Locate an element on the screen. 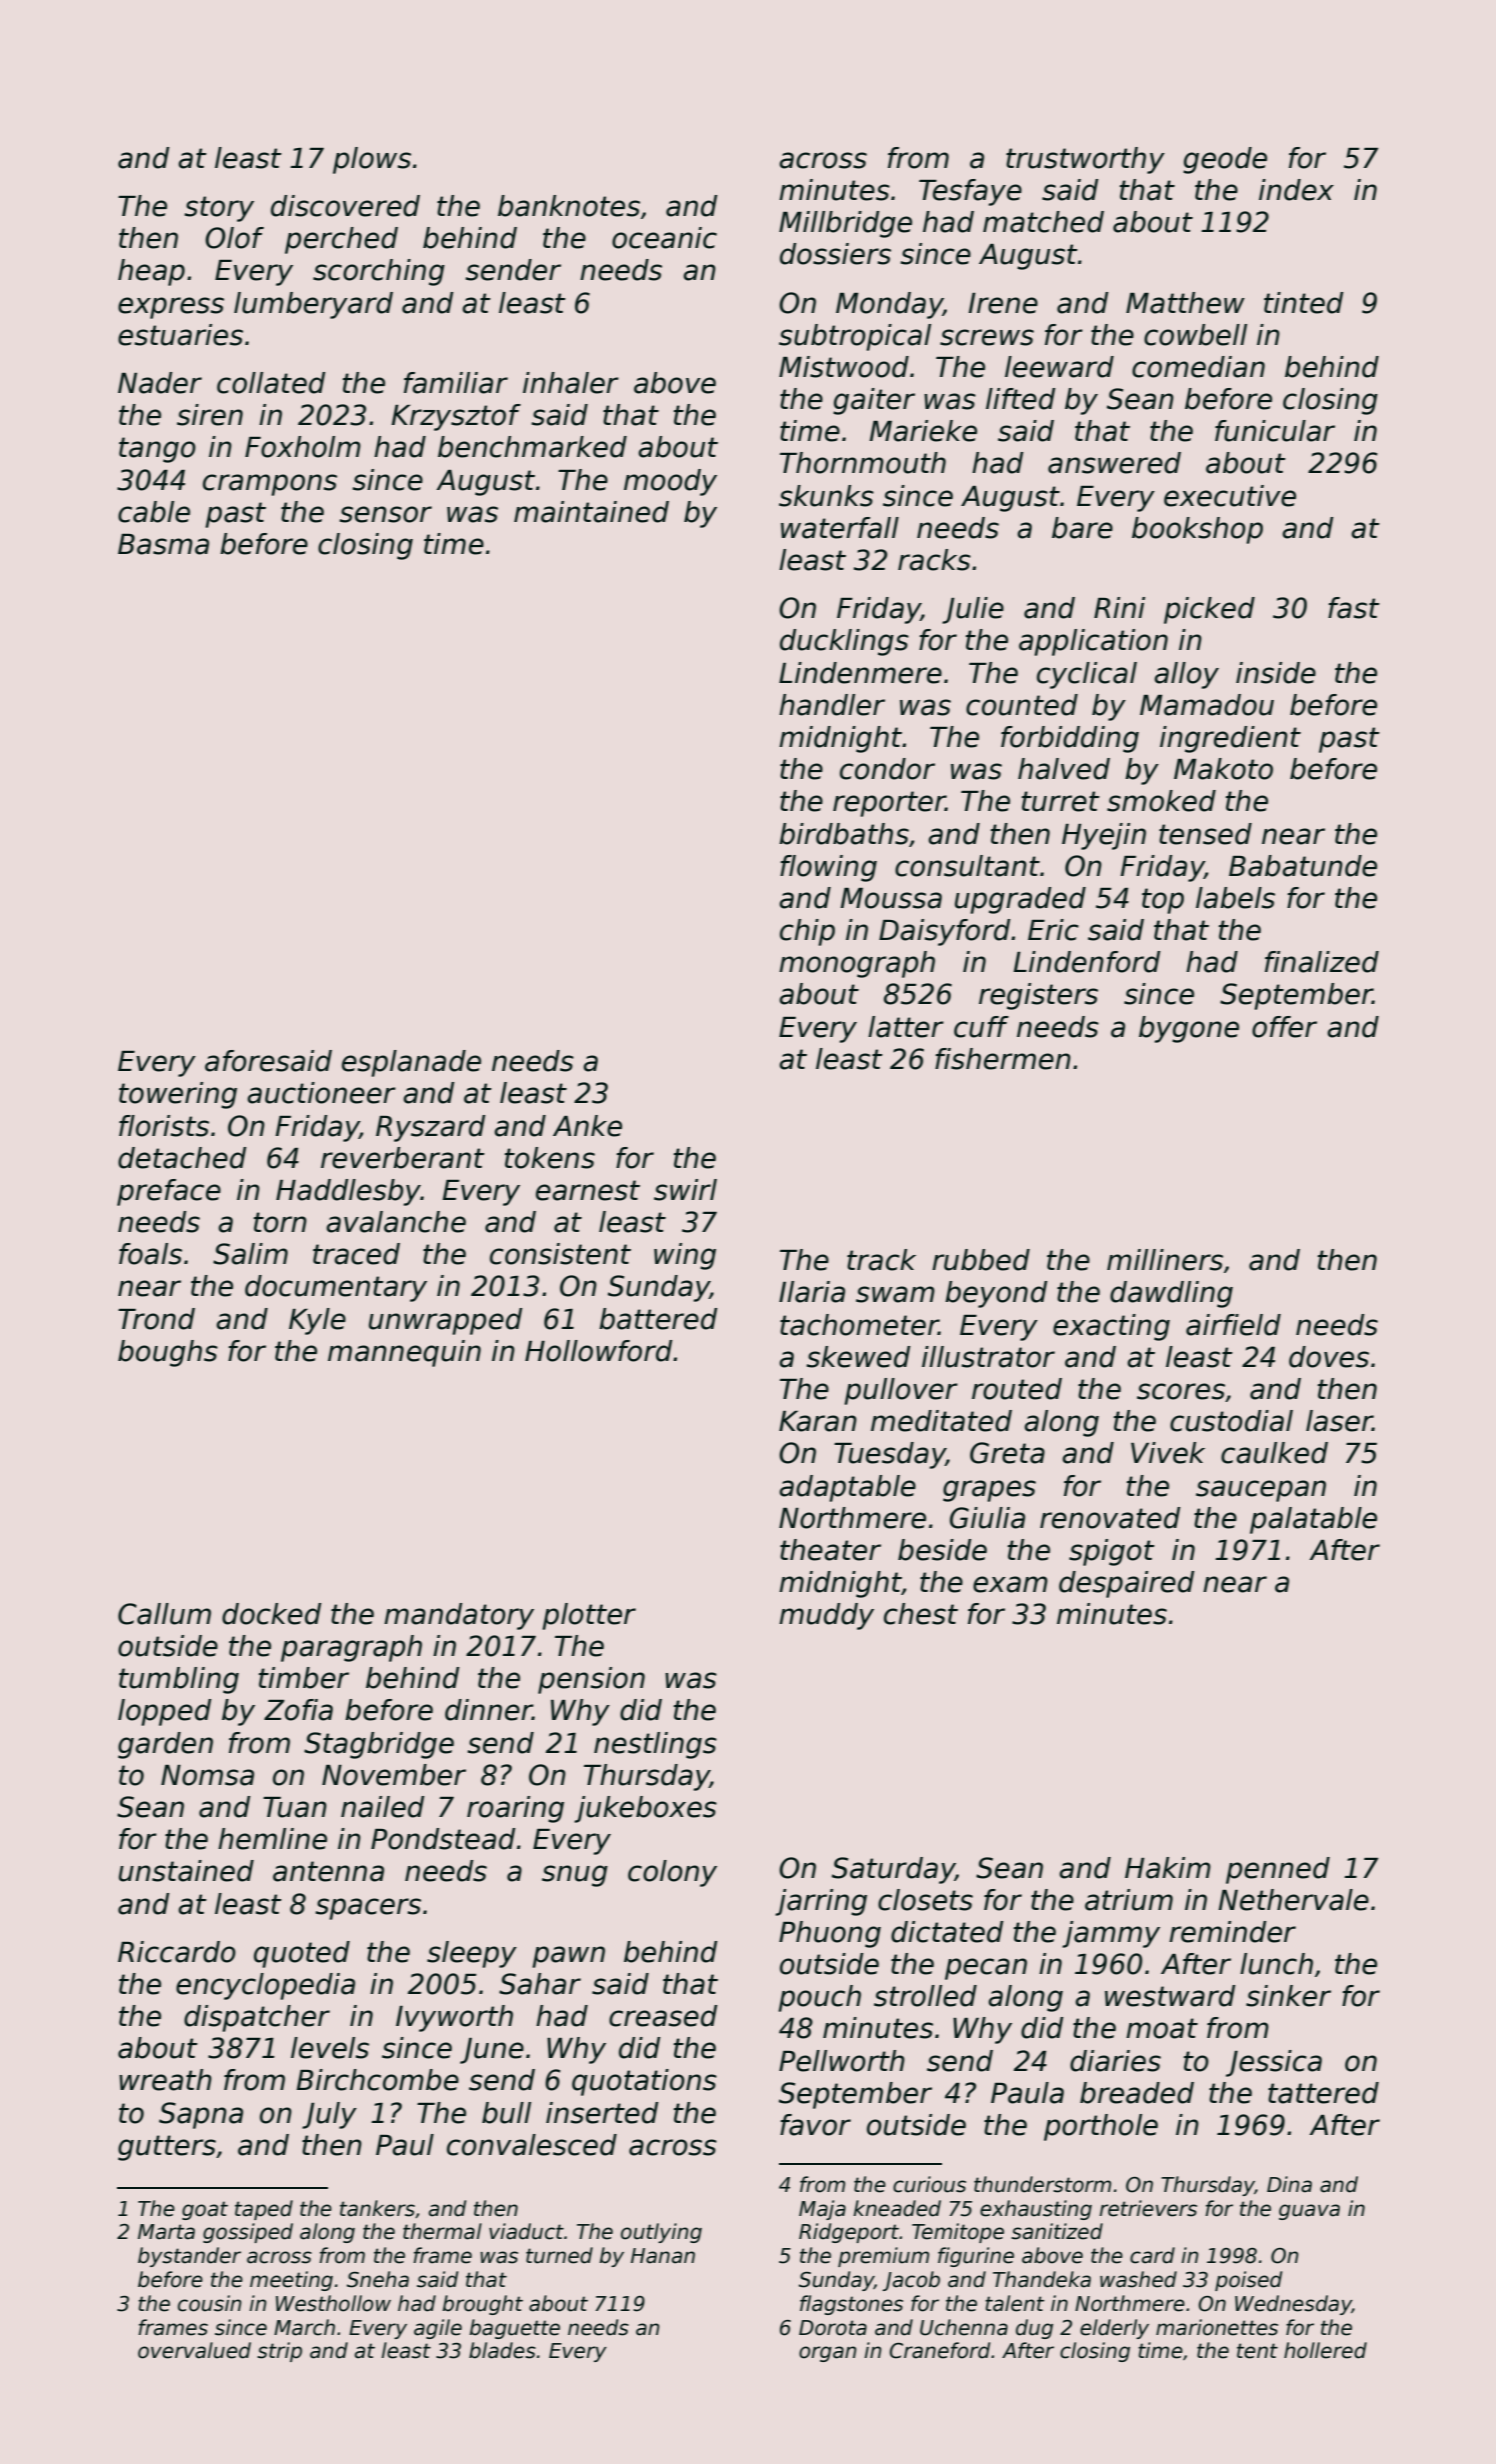  handler is located at coordinates (832, 705).
